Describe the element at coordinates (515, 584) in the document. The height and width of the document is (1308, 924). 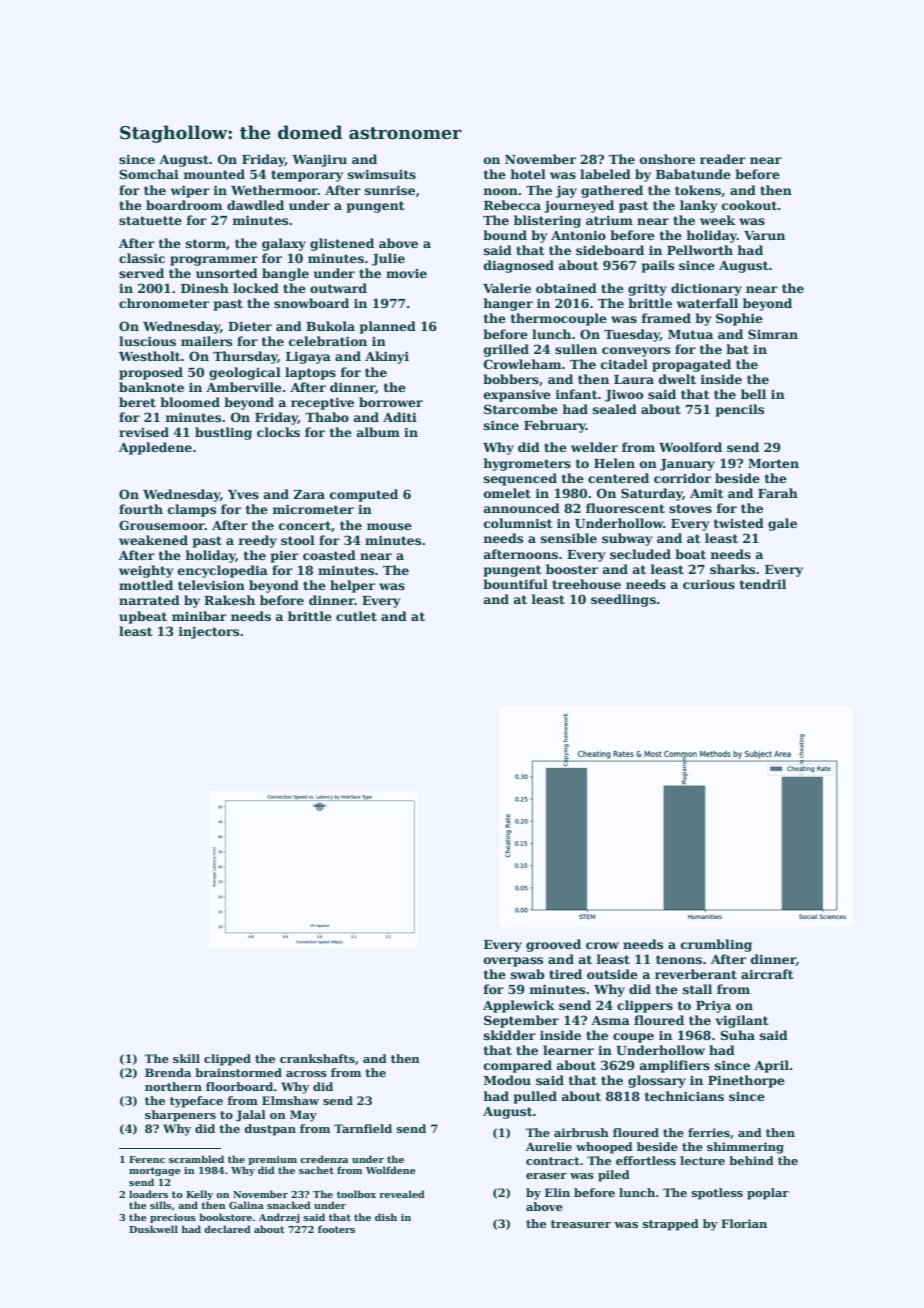
I see `bountiful` at that location.
